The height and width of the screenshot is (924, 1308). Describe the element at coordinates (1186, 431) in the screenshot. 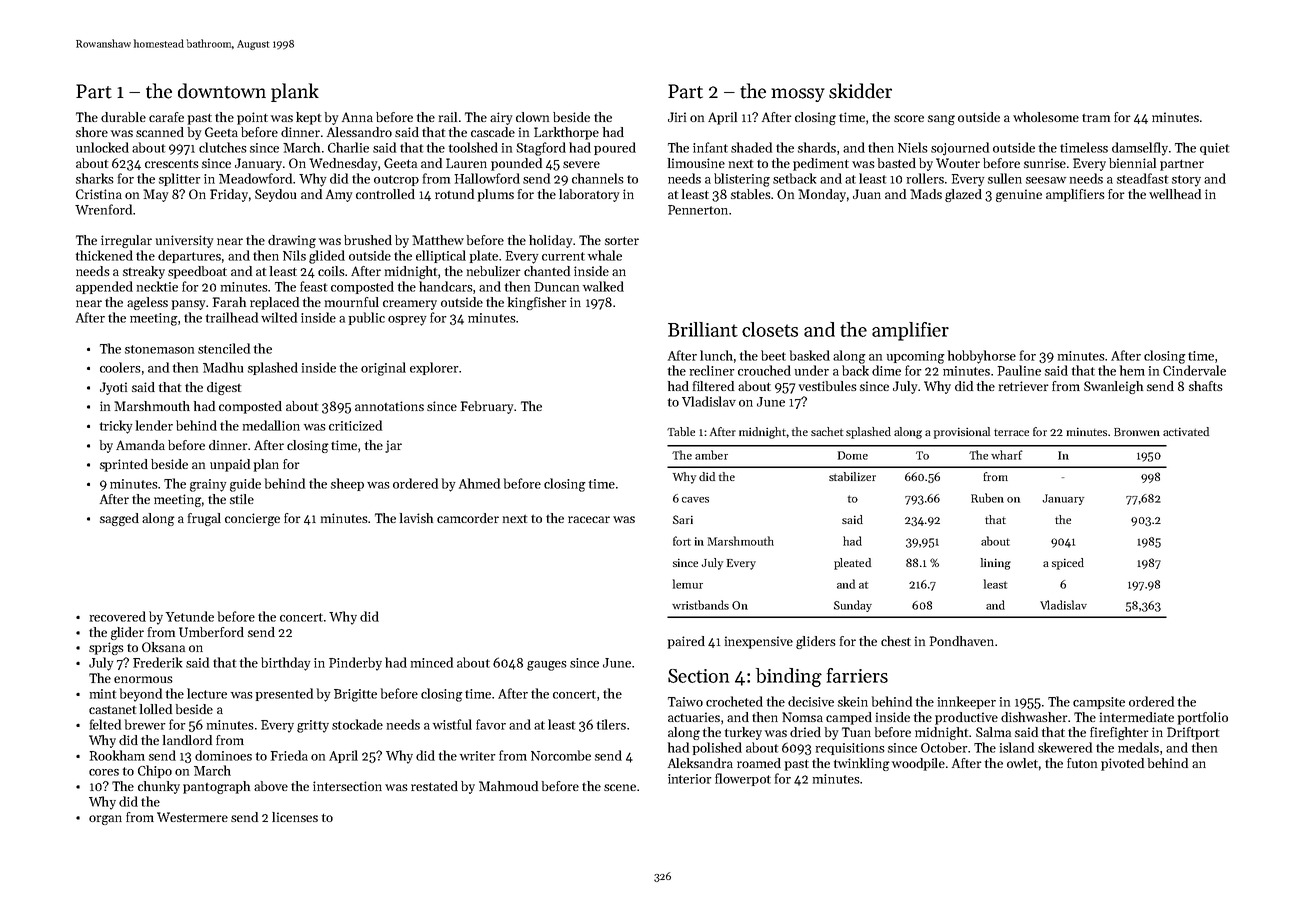

I see `activated` at that location.
